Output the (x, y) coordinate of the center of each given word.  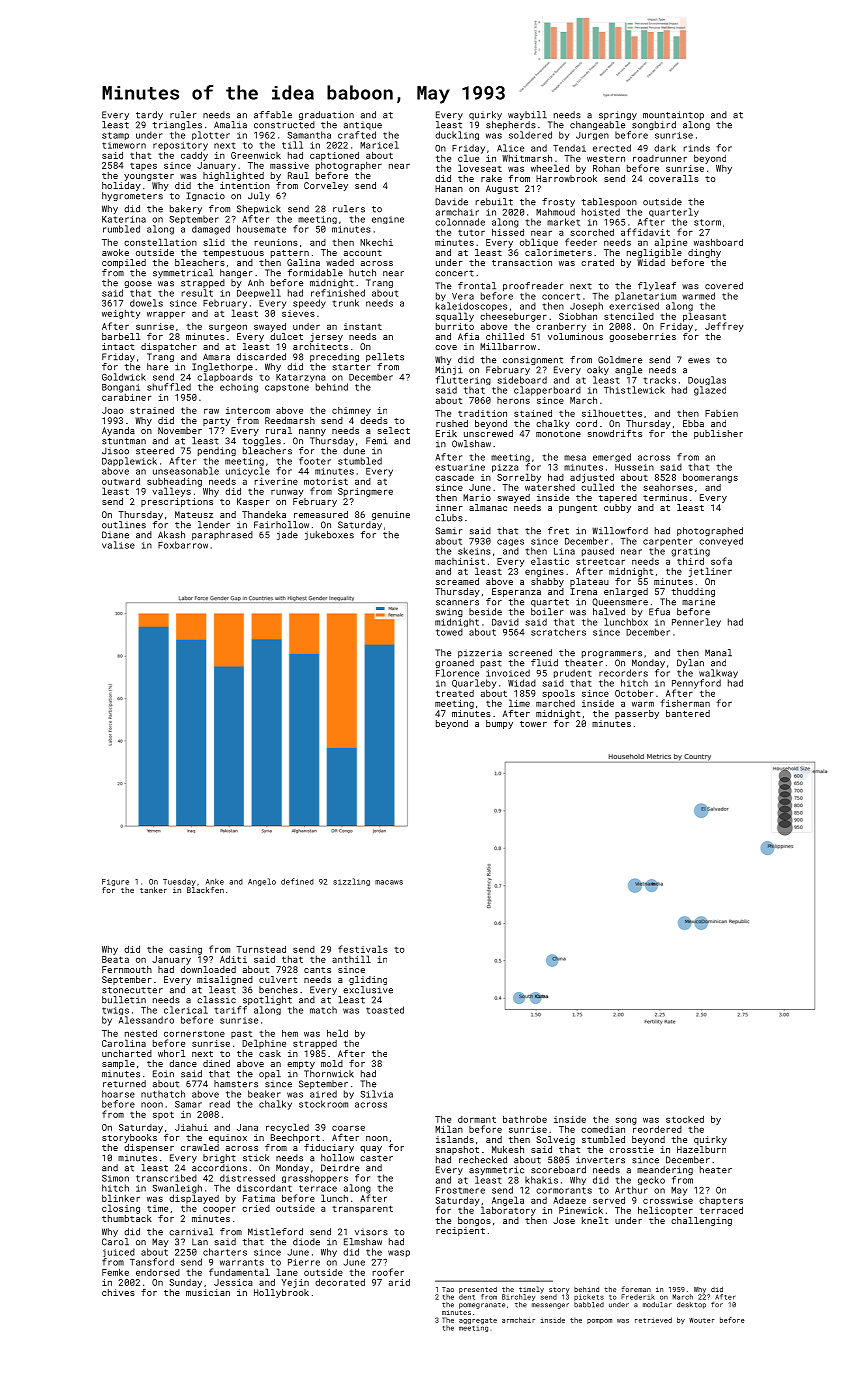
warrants (242, 1262)
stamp (115, 136)
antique (363, 126)
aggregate (478, 1321)
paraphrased (222, 535)
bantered (688, 713)
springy (618, 115)
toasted (385, 1010)
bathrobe (525, 1119)
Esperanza (516, 592)
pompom (599, 1321)
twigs (115, 1011)
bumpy (499, 724)
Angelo (262, 882)
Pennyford (696, 684)
